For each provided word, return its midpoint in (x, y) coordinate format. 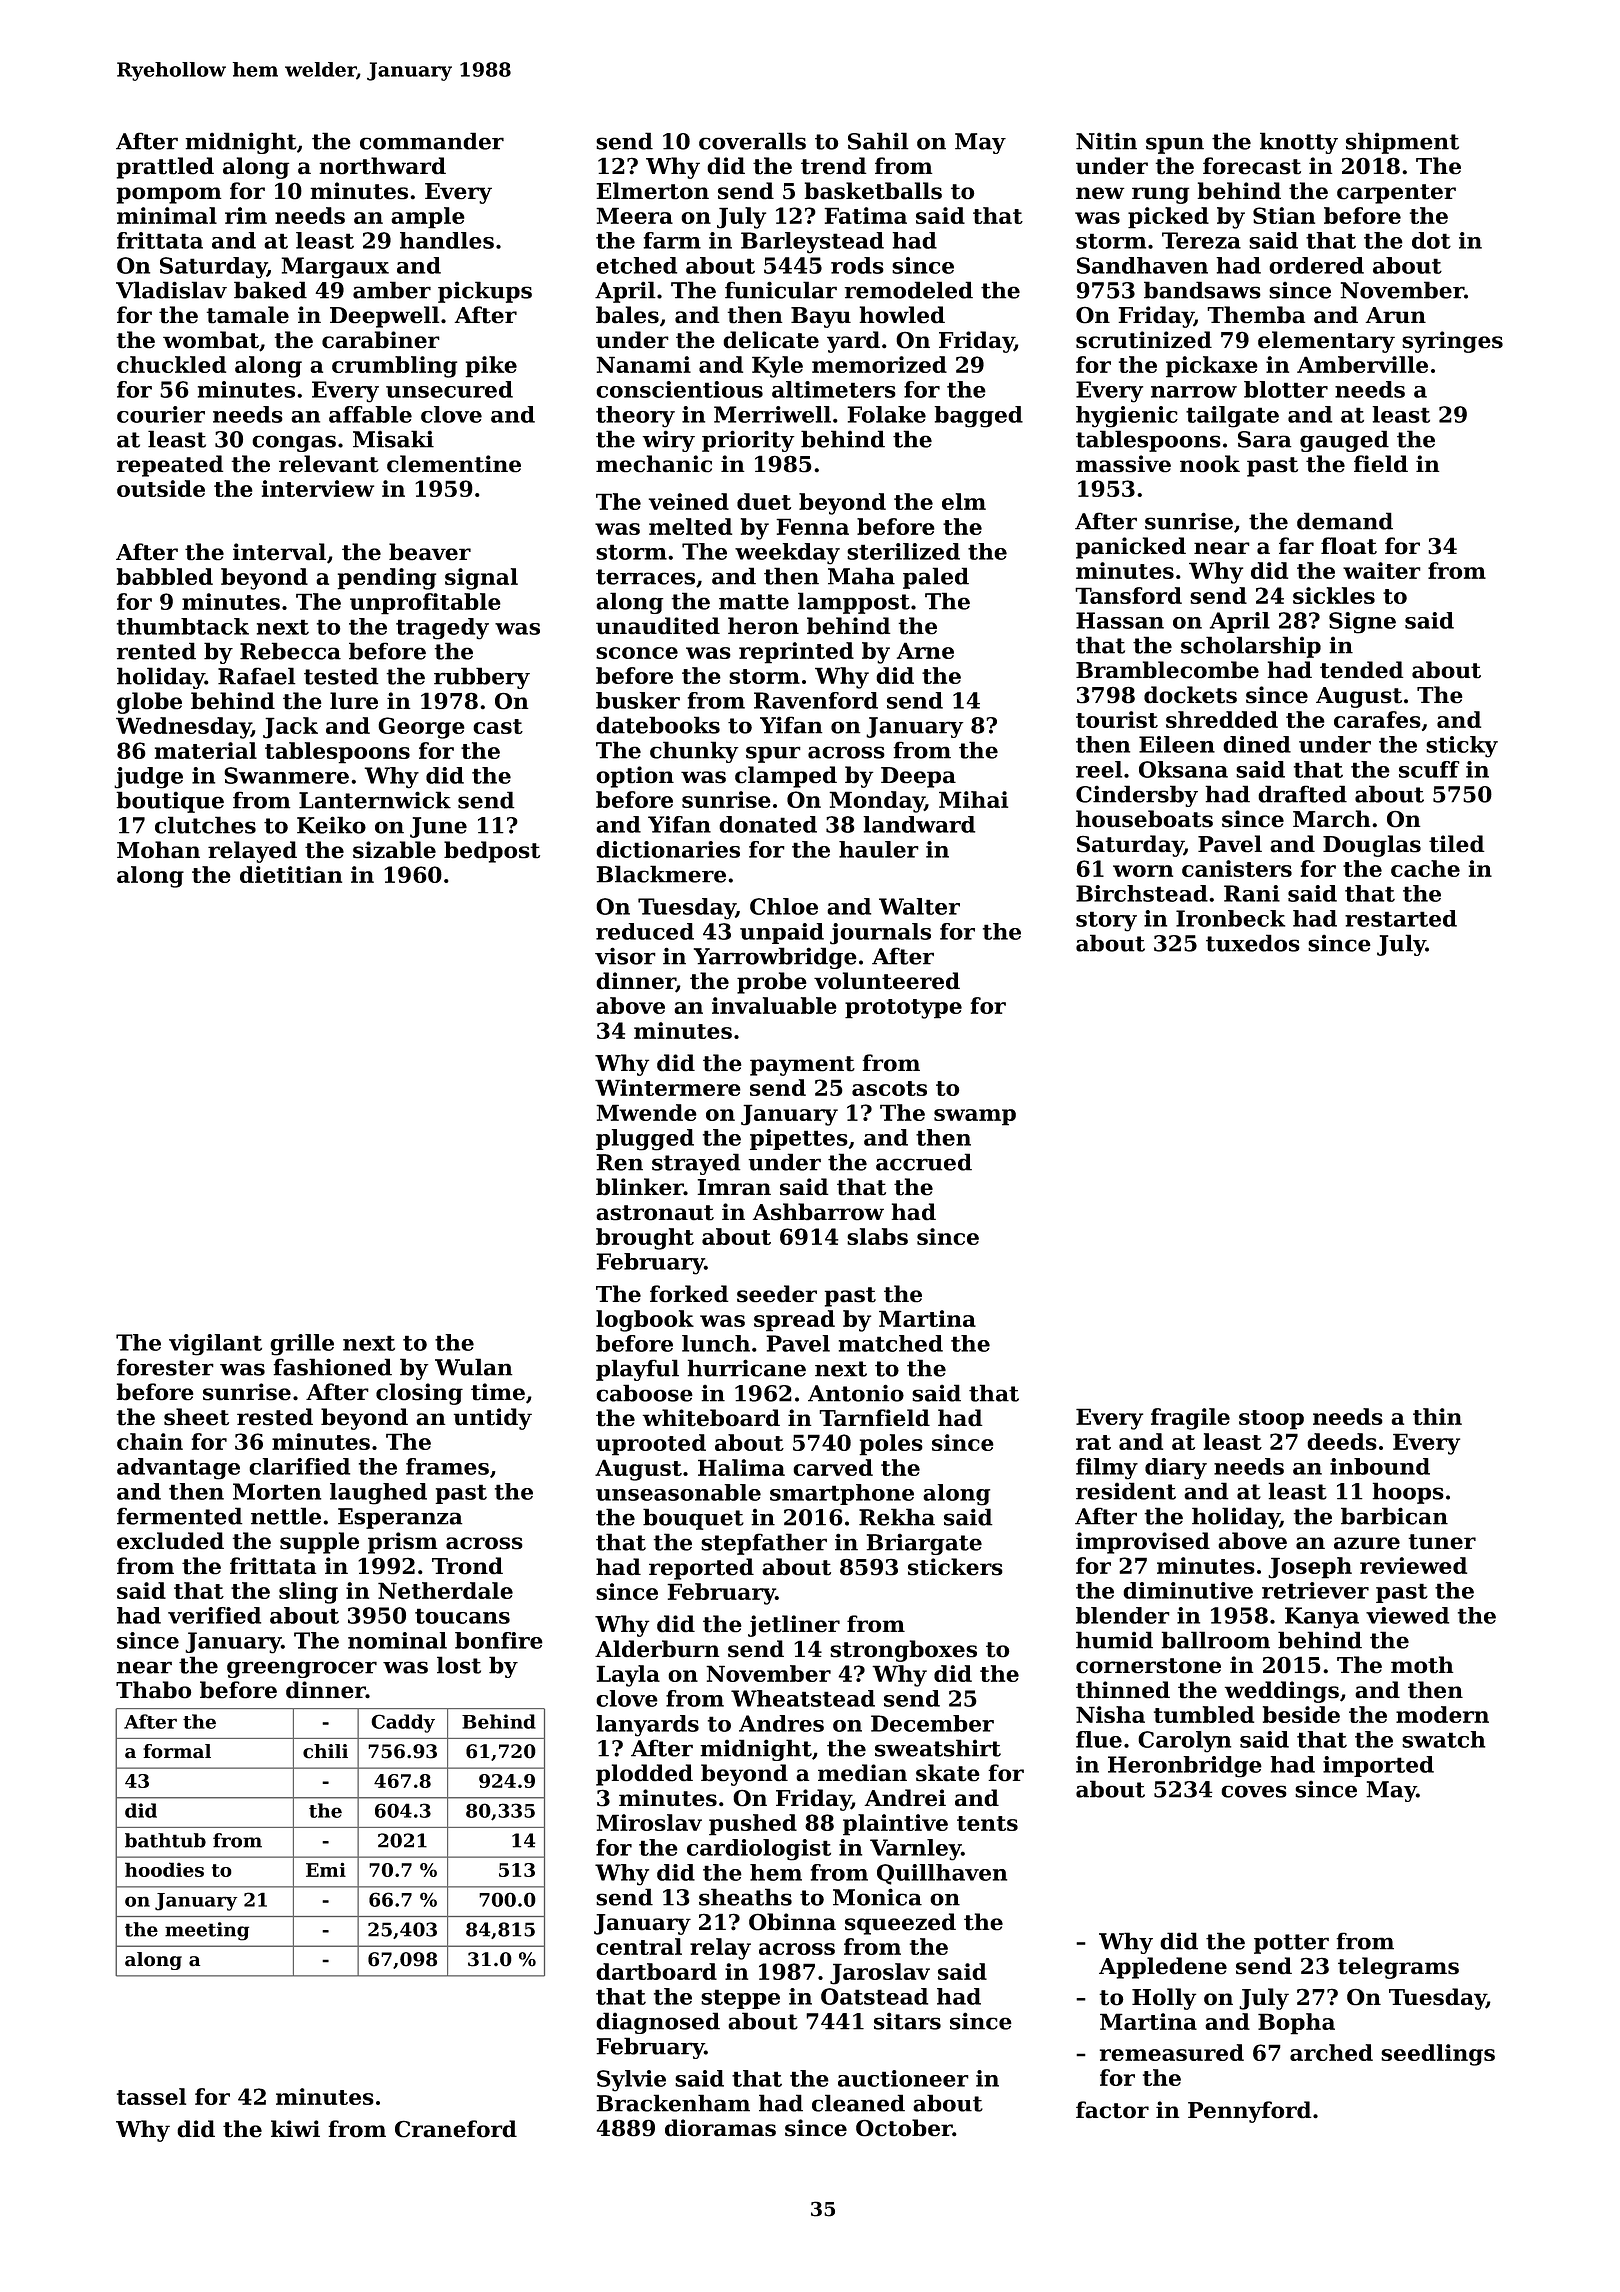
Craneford (456, 2129)
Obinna (792, 1922)
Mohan (158, 850)
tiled (1457, 844)
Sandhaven (1142, 265)
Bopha (1296, 2024)
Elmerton (652, 191)
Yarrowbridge (775, 958)
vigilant (215, 1345)
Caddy (403, 1723)
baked (270, 290)
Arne (925, 650)
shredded (1222, 719)
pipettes (799, 1139)
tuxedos (1253, 943)
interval (279, 552)
